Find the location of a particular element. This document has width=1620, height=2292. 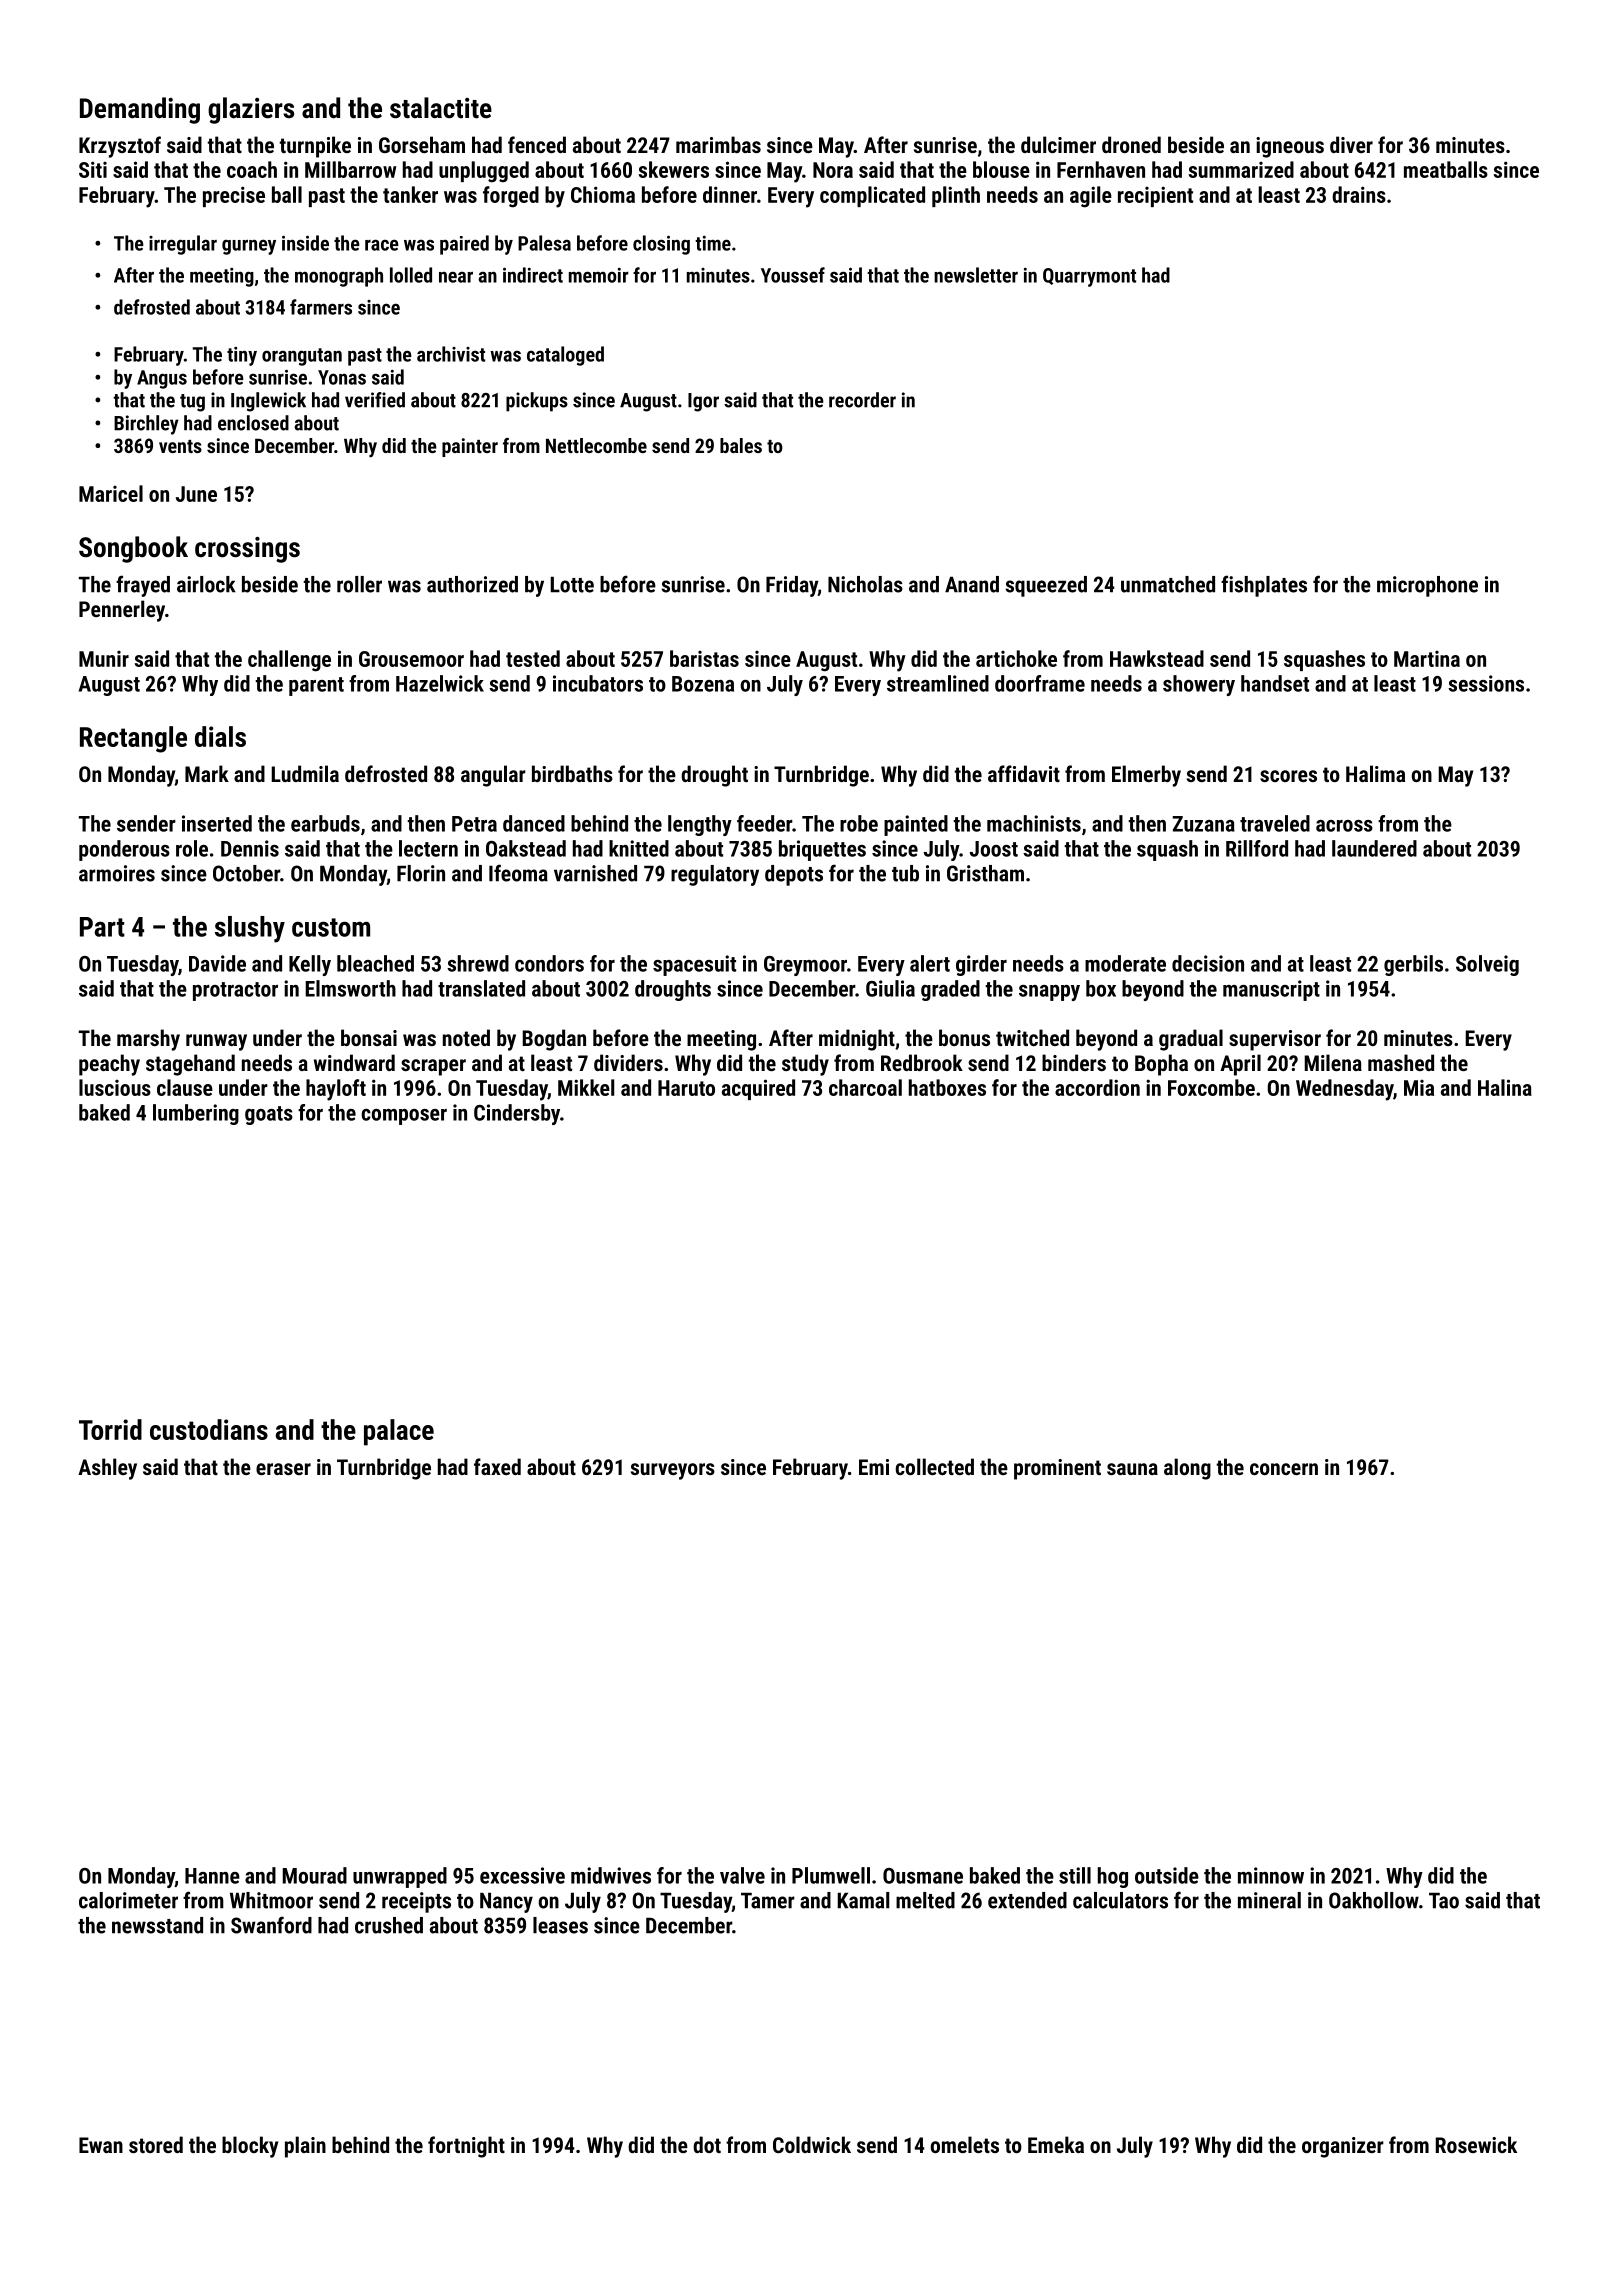

drains is located at coordinates (1359, 194).
